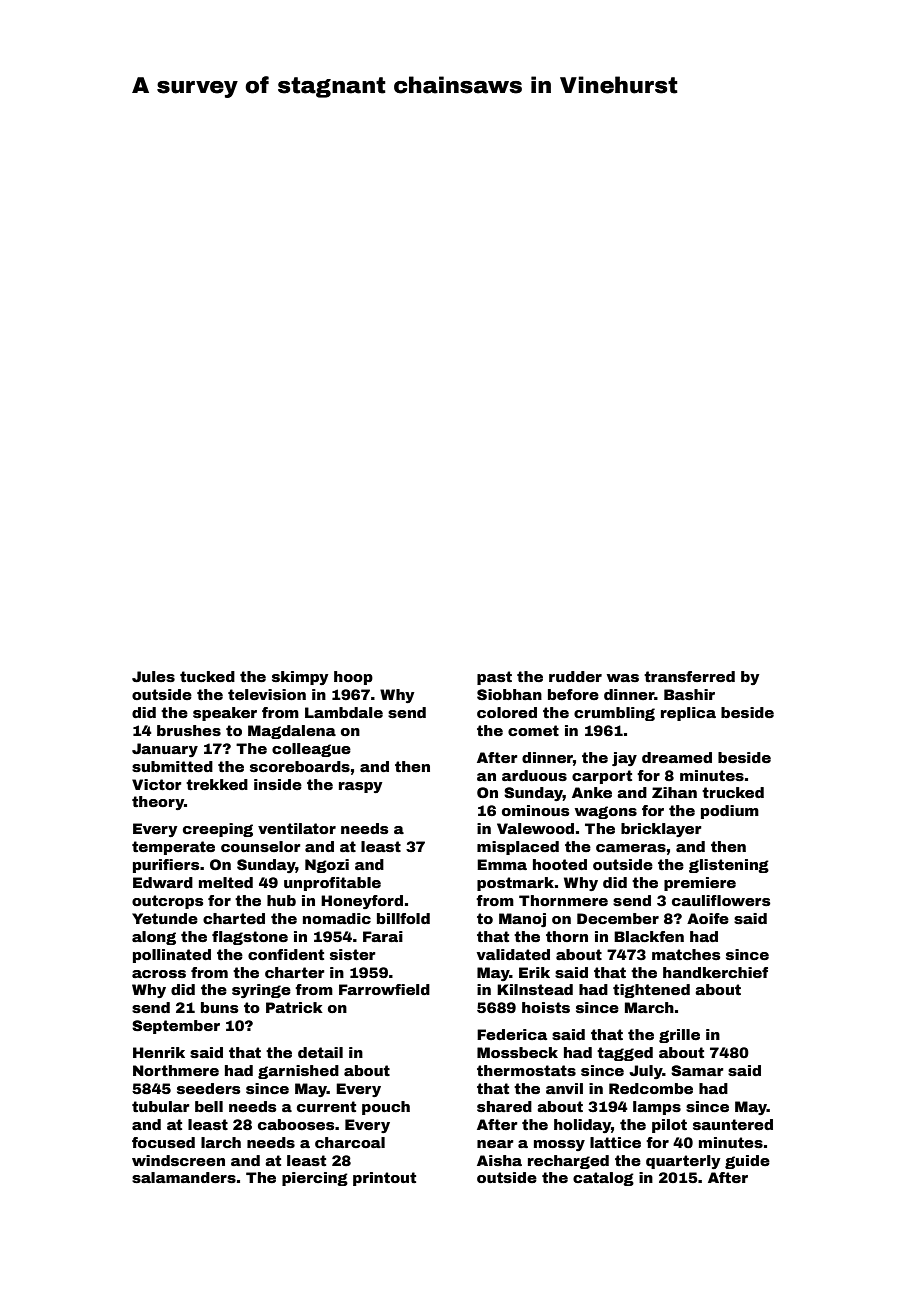 The image size is (908, 1316). I want to click on trekked, so click(217, 784).
